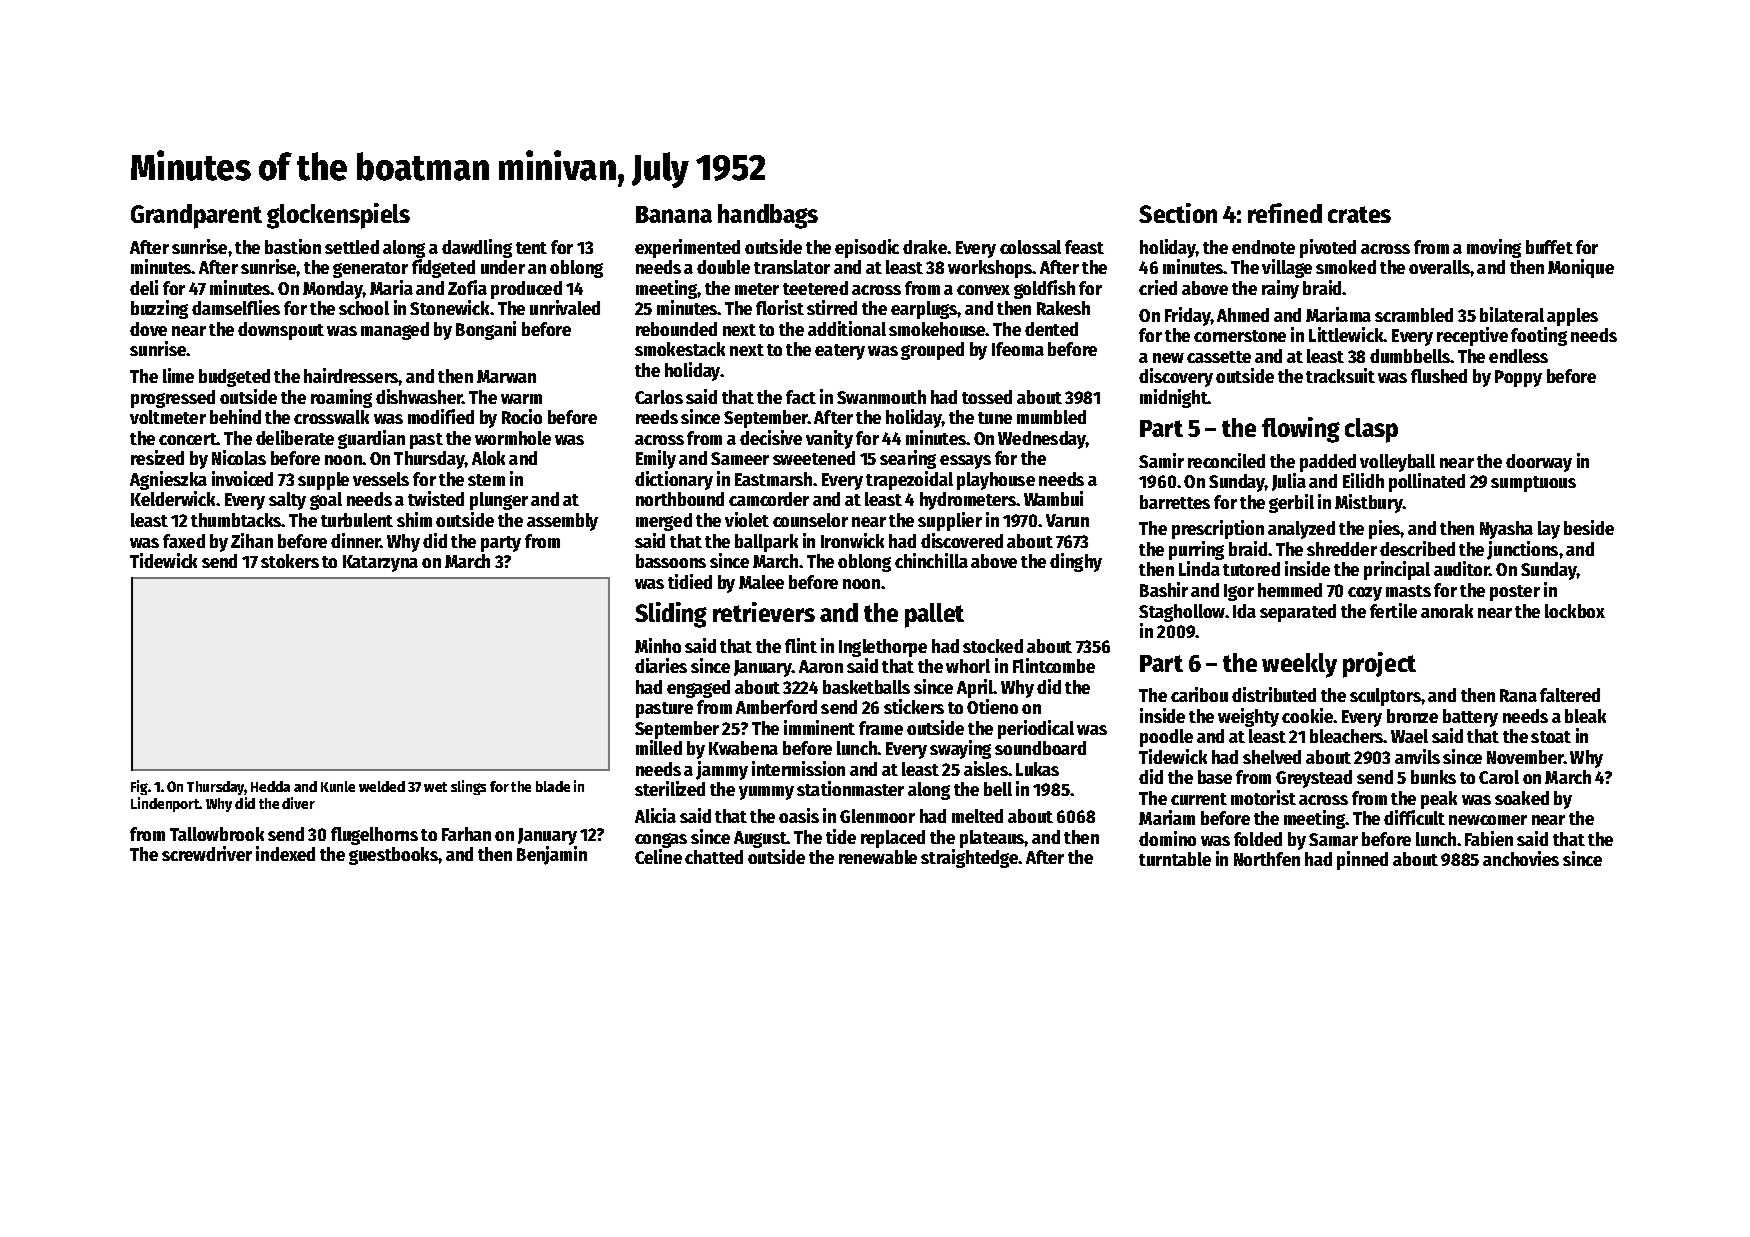 Image resolution: width=1750 pixels, height=1237 pixels. I want to click on anchovies, so click(1521, 858).
